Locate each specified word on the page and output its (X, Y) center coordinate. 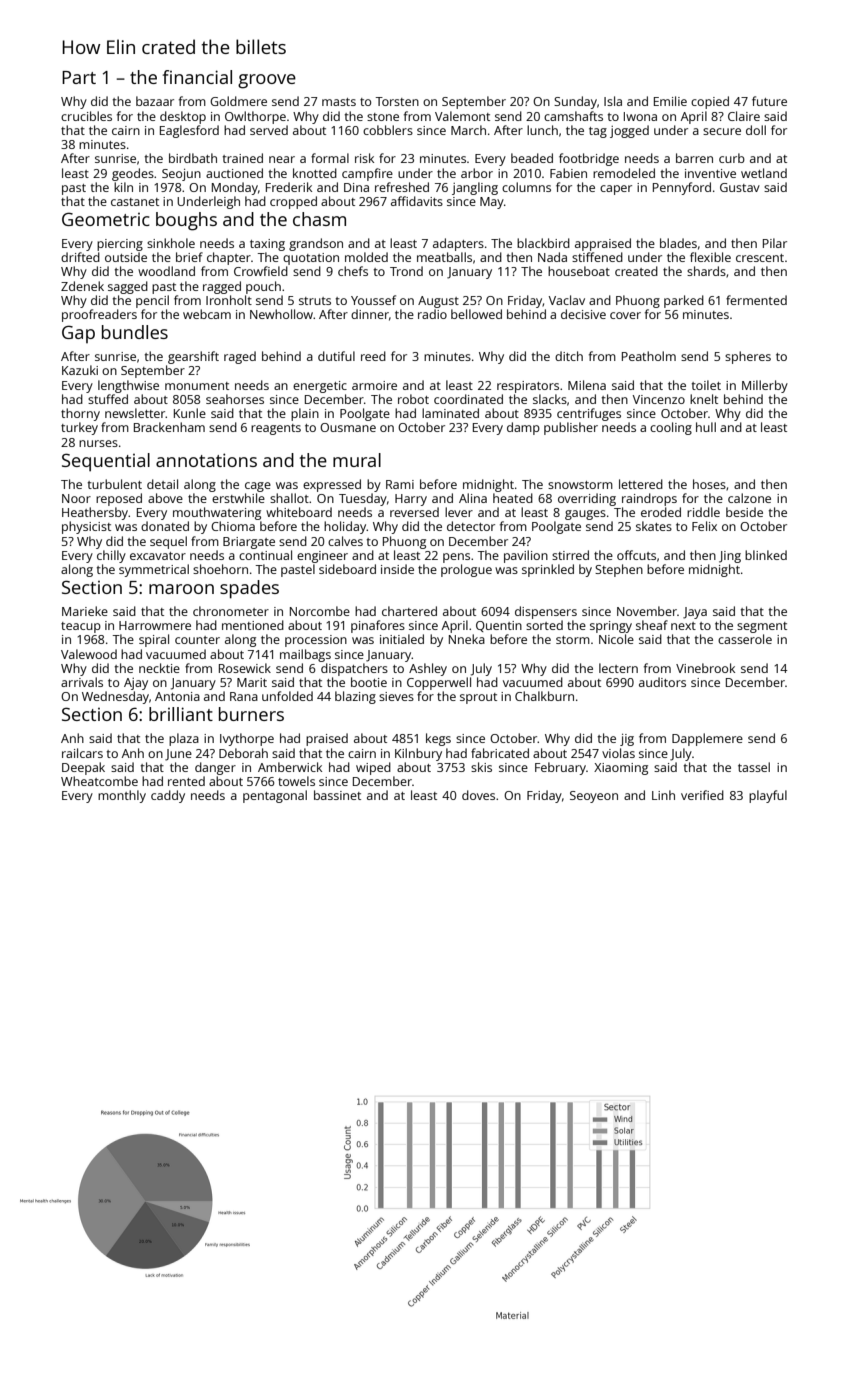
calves (345, 541)
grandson (316, 244)
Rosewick (245, 668)
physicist (86, 527)
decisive (583, 314)
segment (762, 627)
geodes (133, 174)
